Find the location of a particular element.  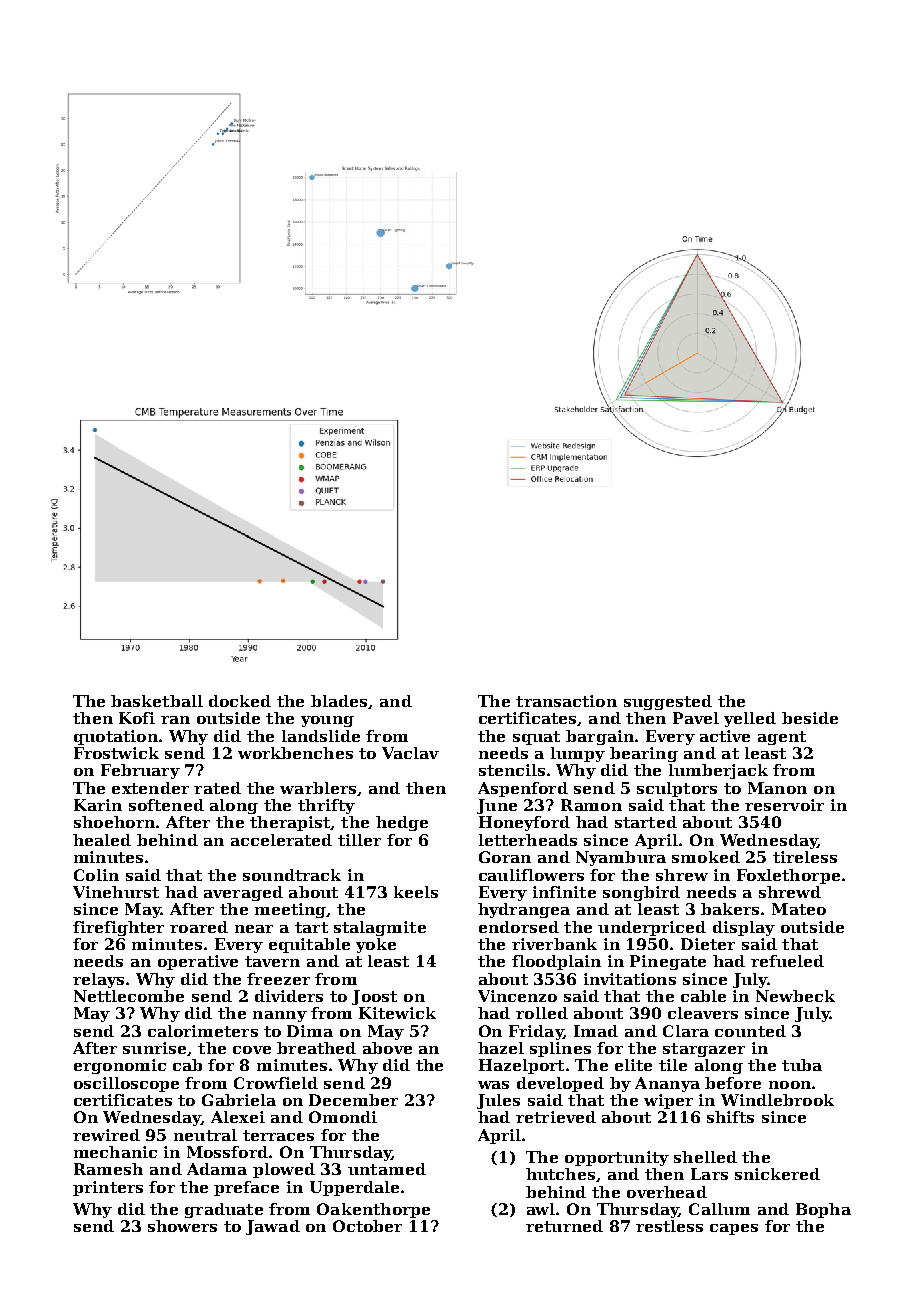

Vinehurst is located at coordinates (116, 892).
